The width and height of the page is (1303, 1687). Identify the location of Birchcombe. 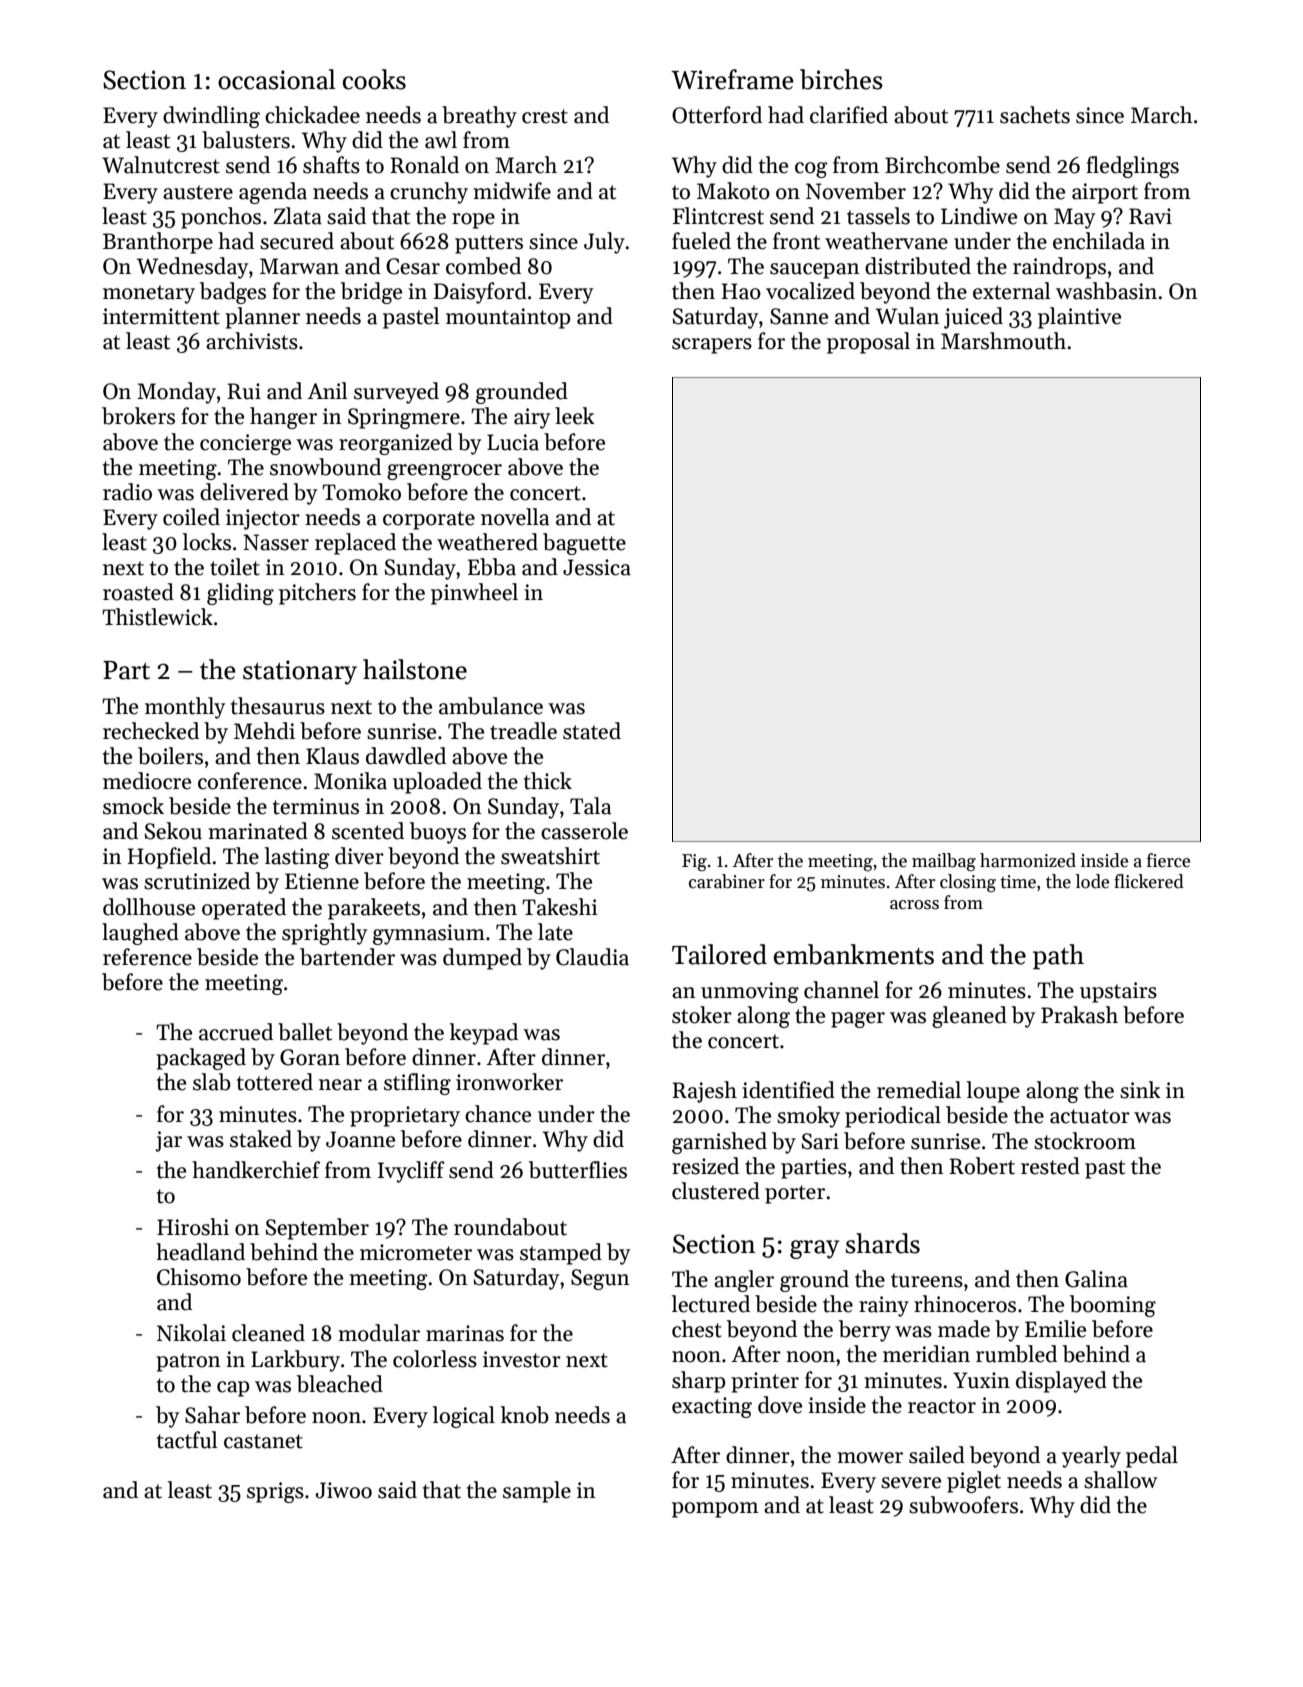
(942, 165).
